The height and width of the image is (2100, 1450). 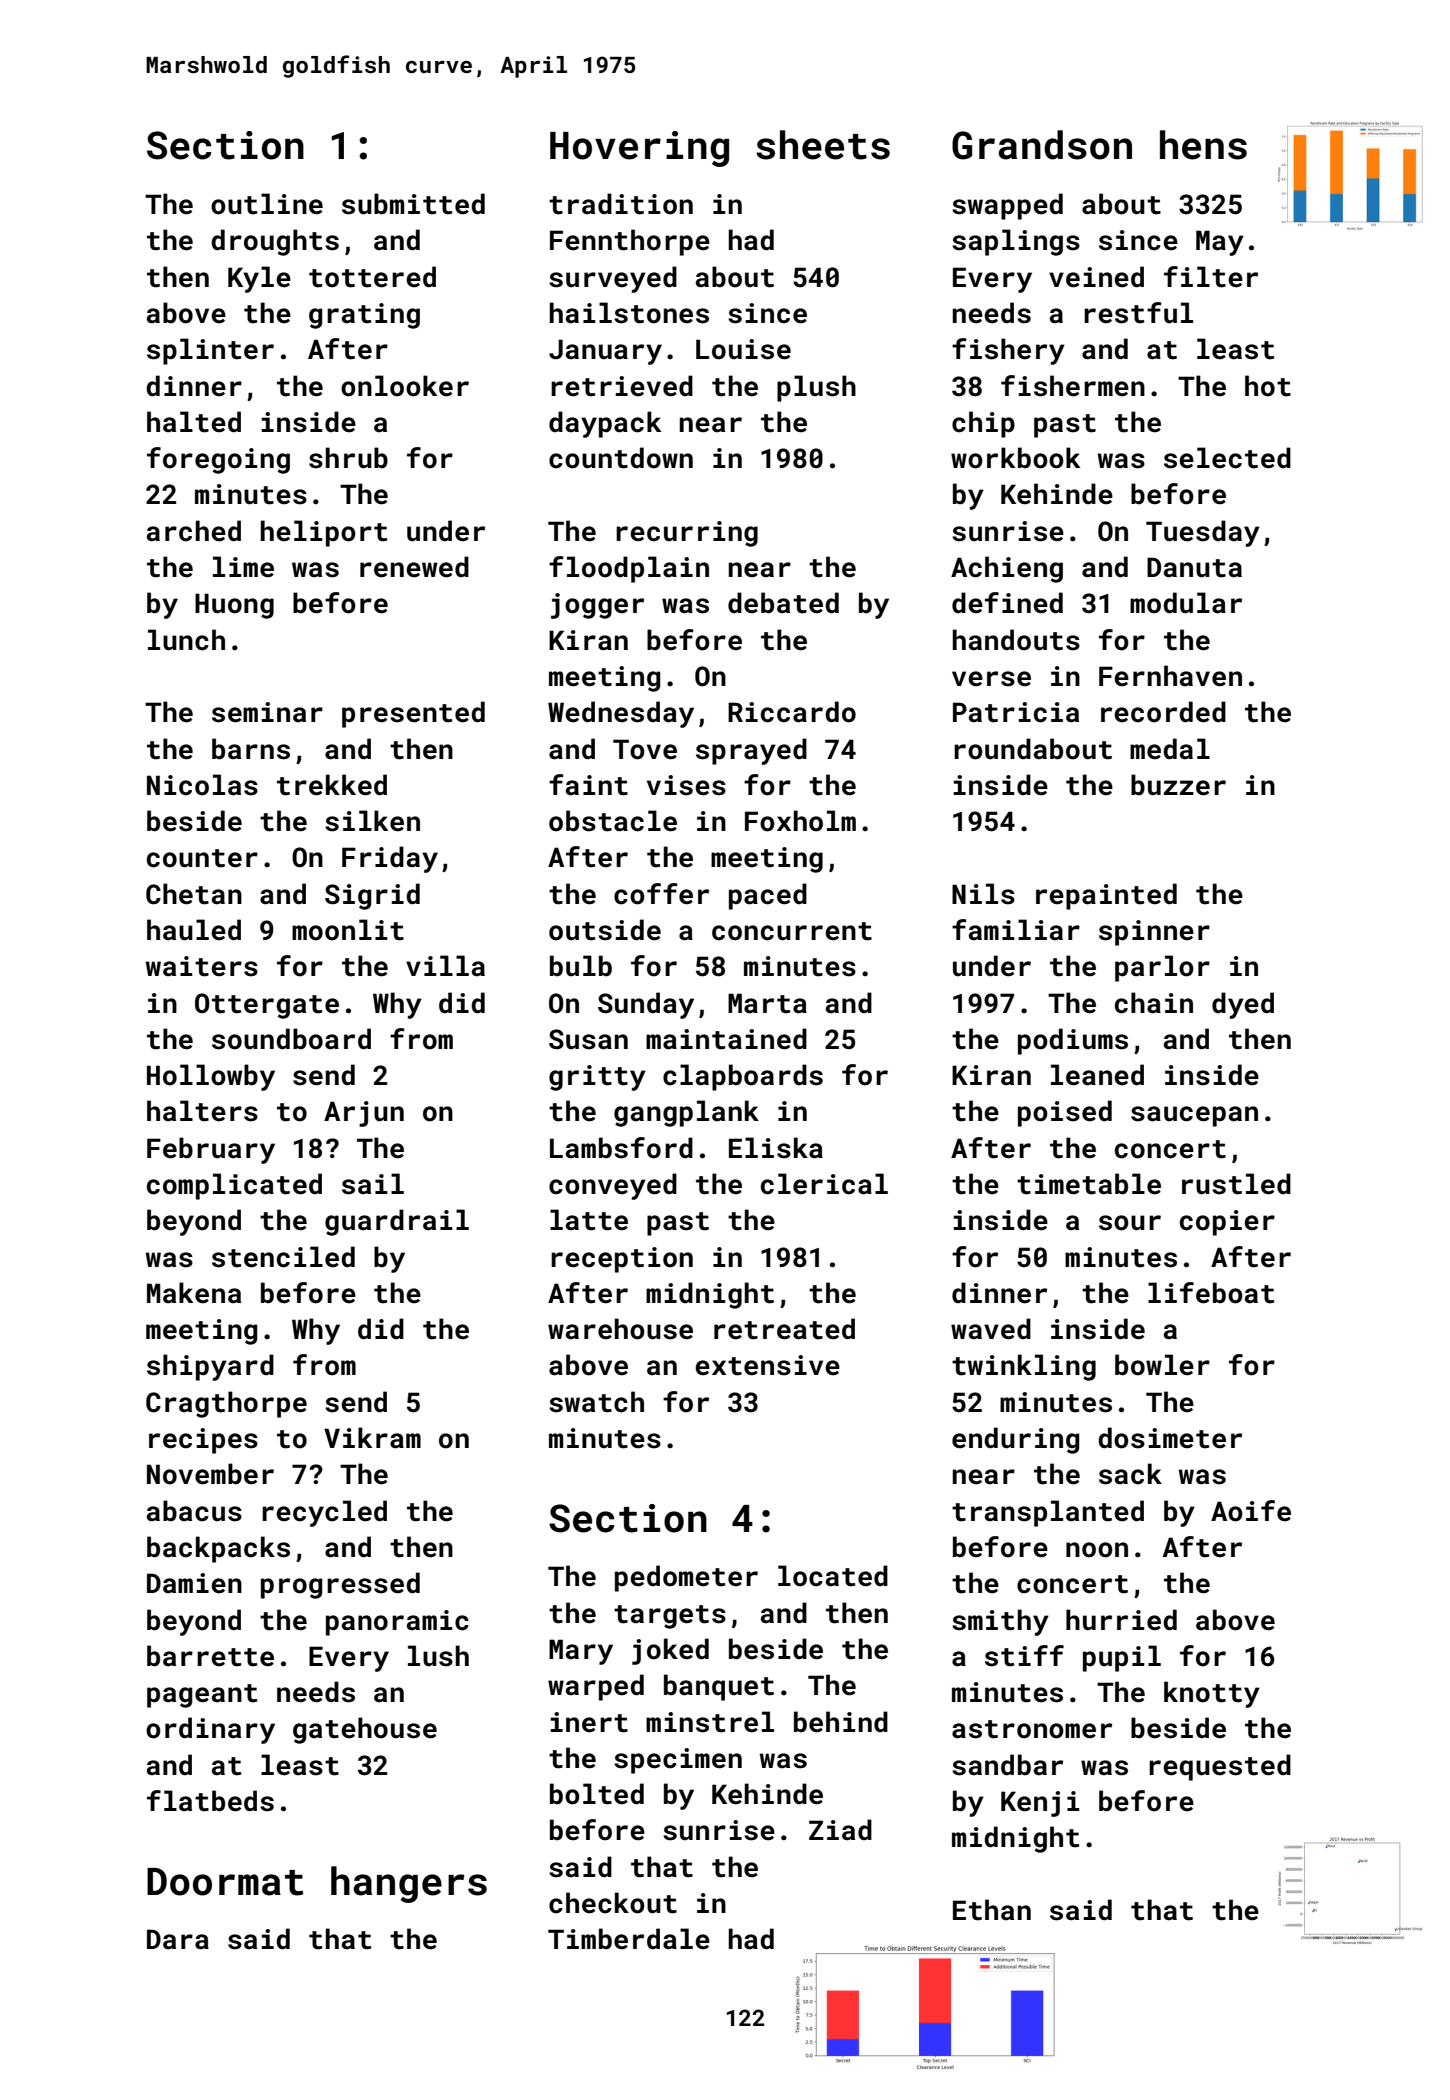 What do you see at coordinates (1178, 785) in the image?
I see `buzzer` at bounding box center [1178, 785].
